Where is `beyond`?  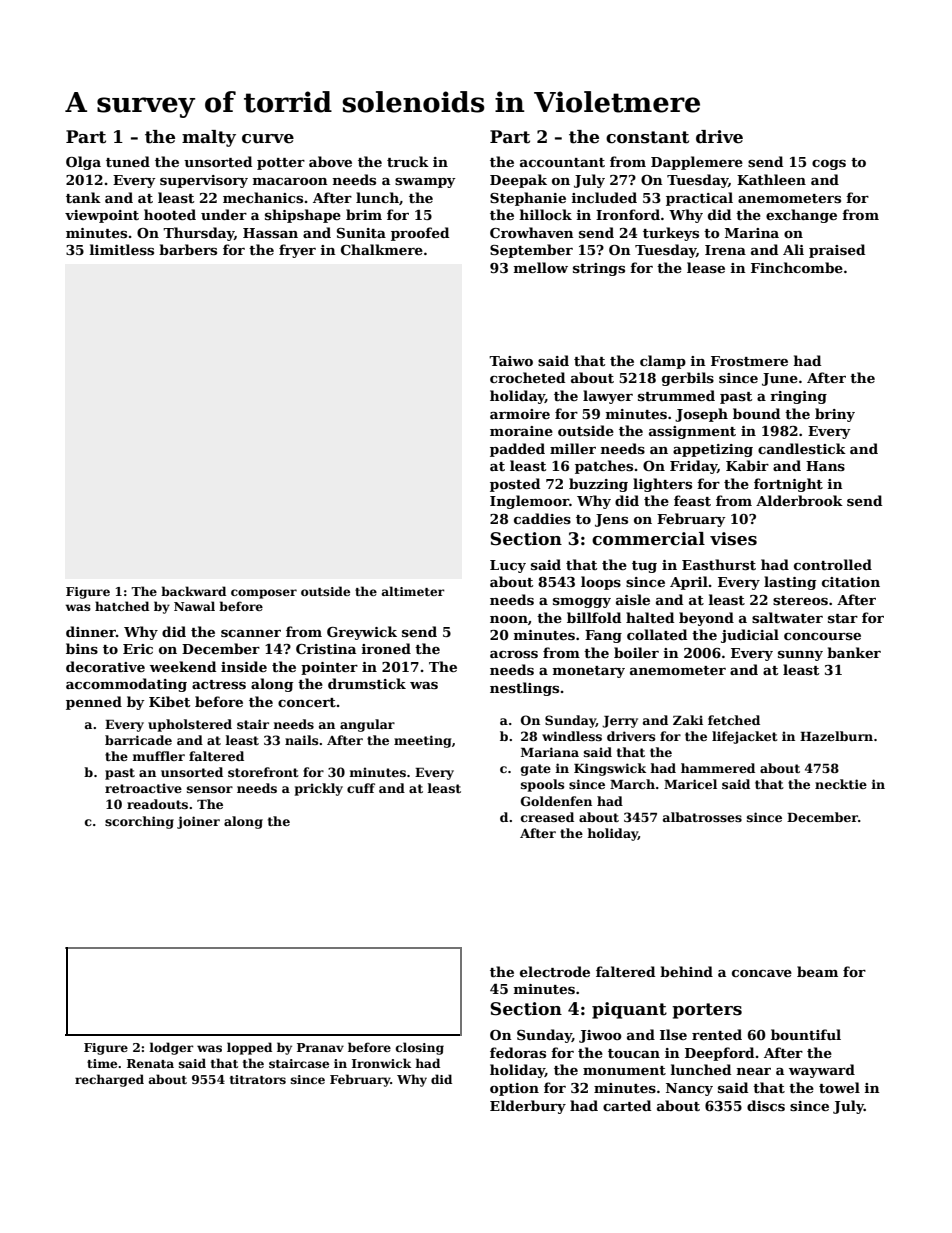 beyond is located at coordinates (706, 619).
